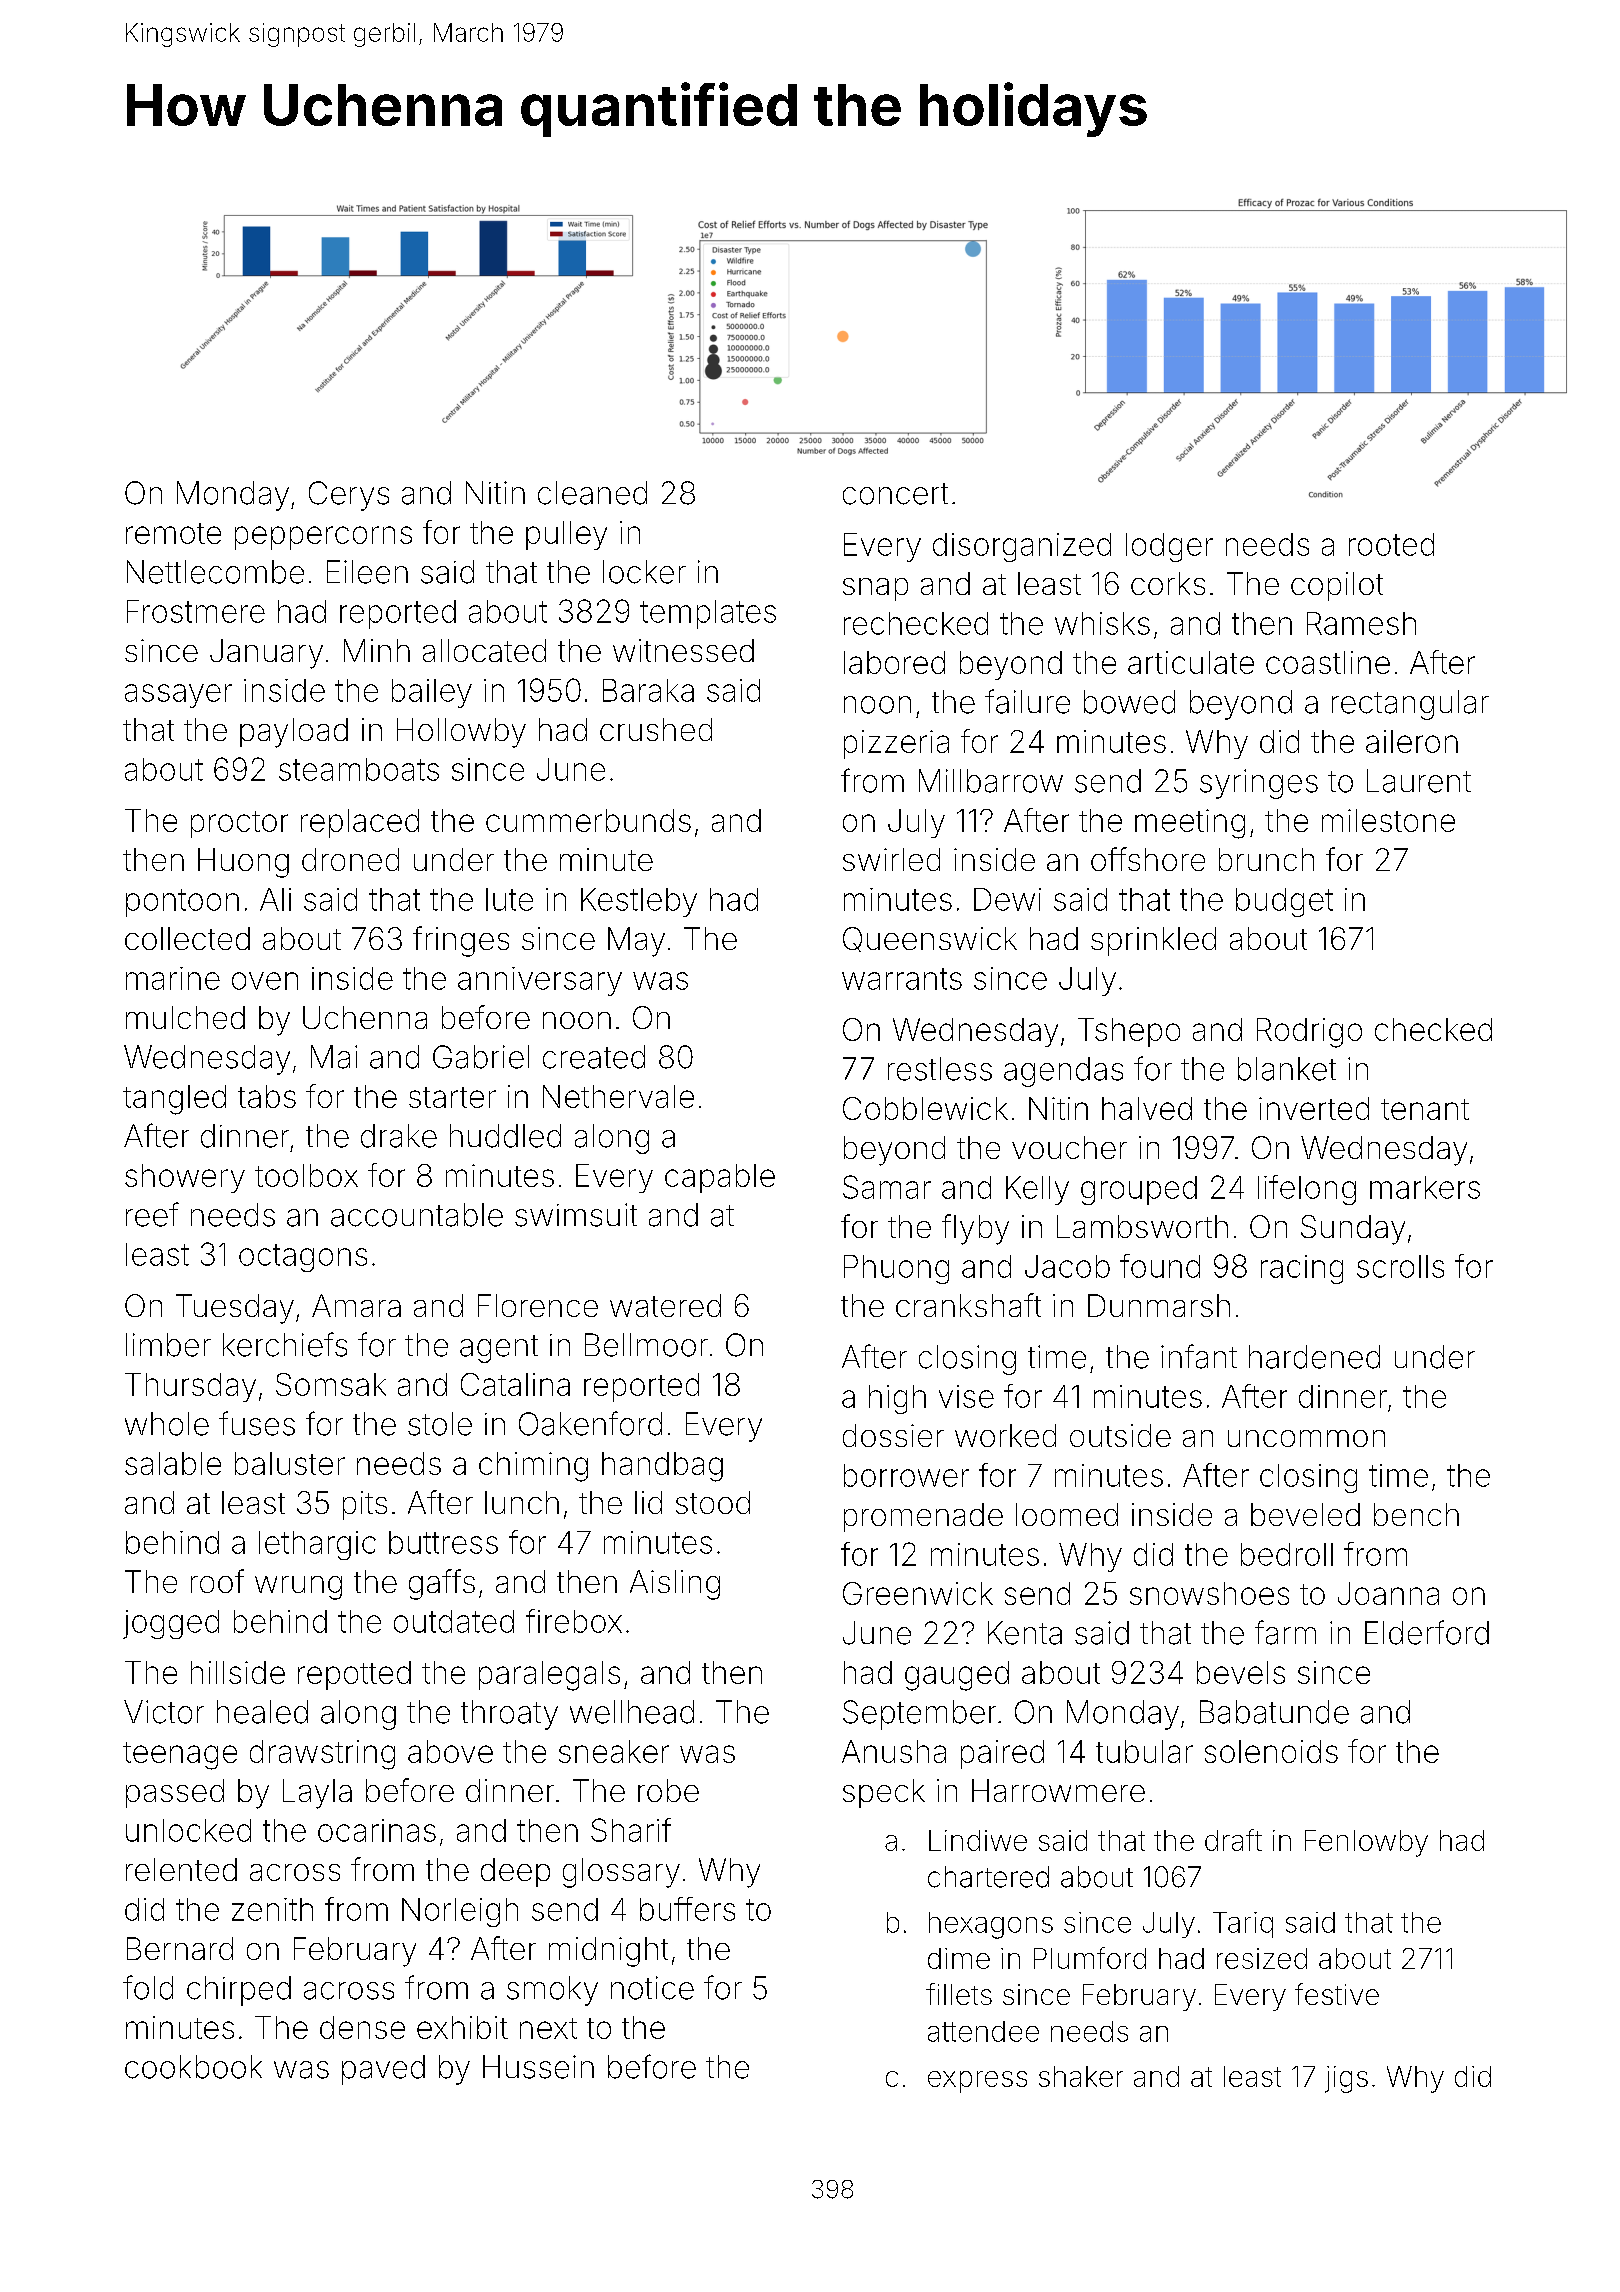 The width and height of the screenshot is (1620, 2292). I want to click on Samar, so click(887, 1187).
